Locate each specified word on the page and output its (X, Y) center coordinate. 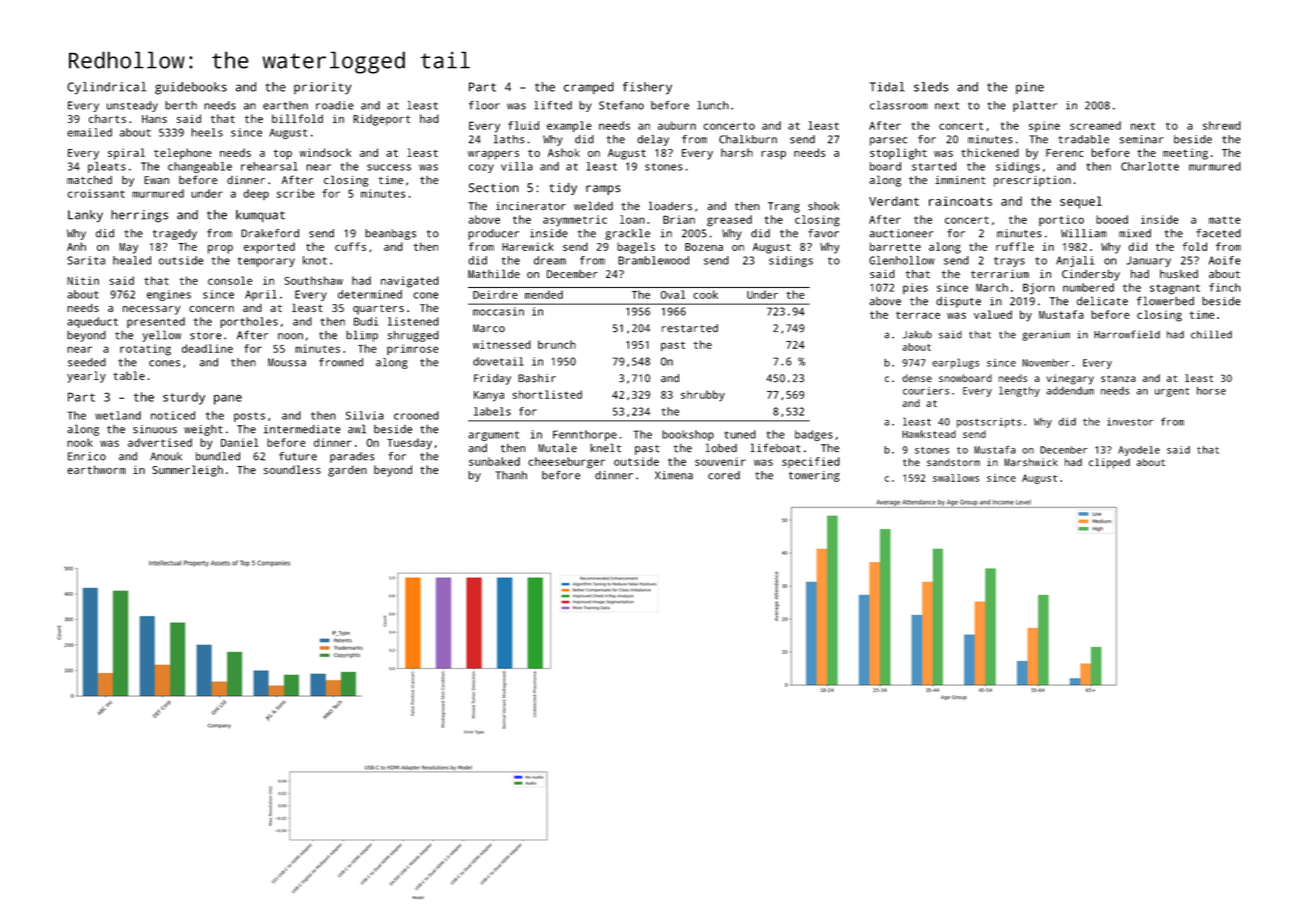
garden (347, 471)
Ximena (674, 475)
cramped (589, 88)
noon (290, 336)
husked (1179, 274)
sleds (931, 87)
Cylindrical (107, 88)
